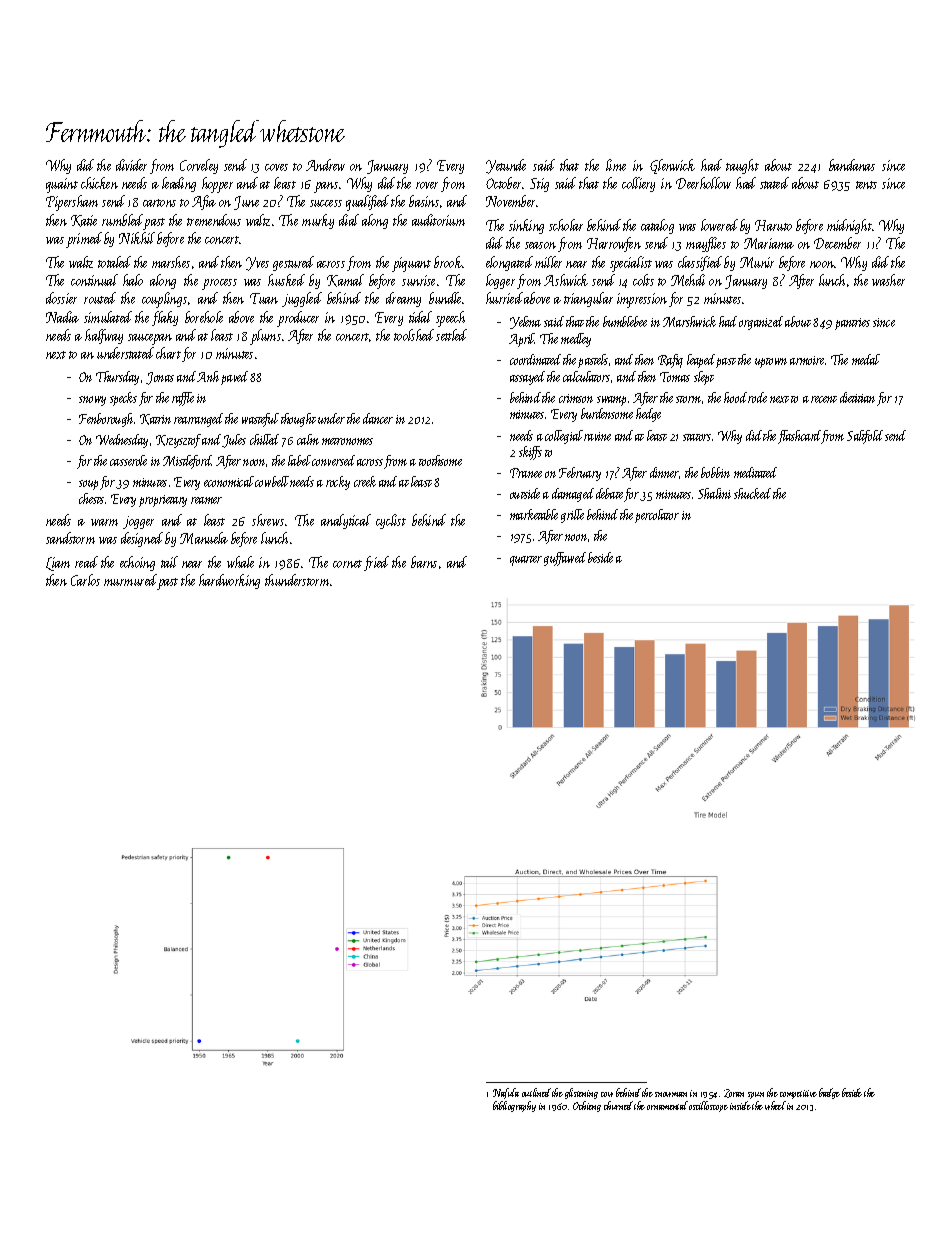 The width and height of the document is (952, 1233). Describe the element at coordinates (61, 298) in the document. I see `dossier` at that location.
